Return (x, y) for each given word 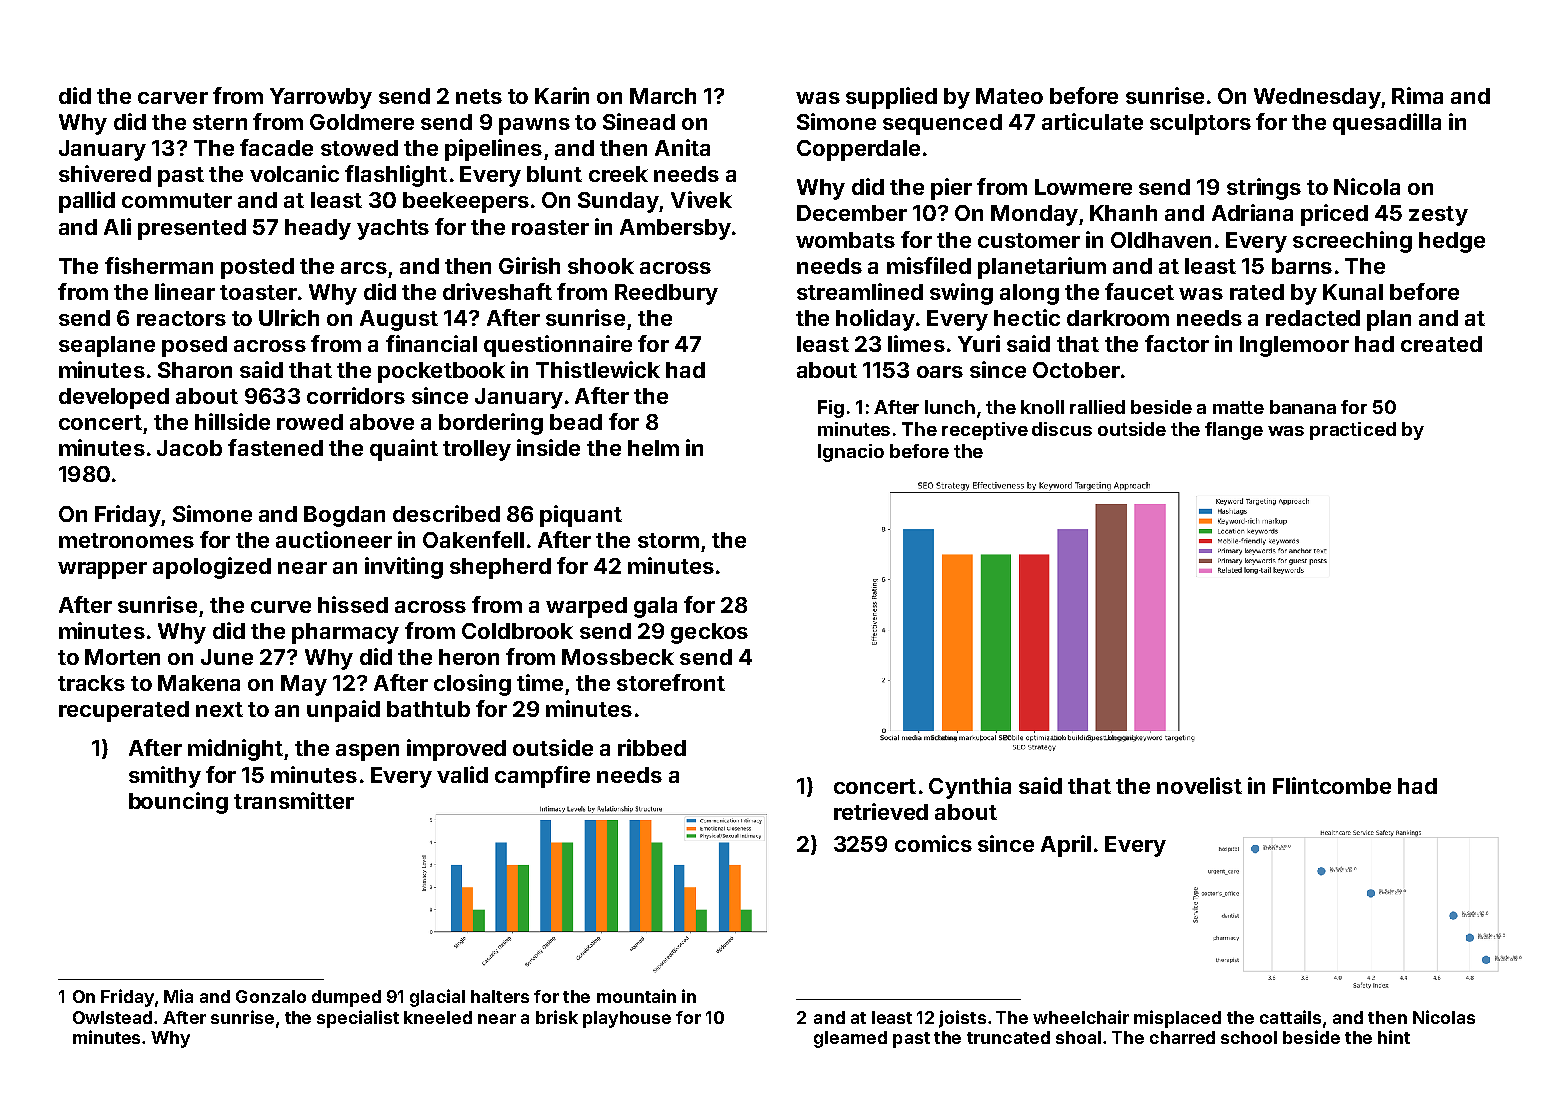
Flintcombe (1332, 785)
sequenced (942, 124)
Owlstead (112, 1017)
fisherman (159, 265)
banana (1303, 407)
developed (114, 398)
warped (586, 607)
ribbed (652, 747)
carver (173, 98)
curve (281, 607)
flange (1234, 431)
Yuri (979, 343)
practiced (1353, 431)
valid (462, 774)
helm (653, 448)
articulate (1092, 121)
